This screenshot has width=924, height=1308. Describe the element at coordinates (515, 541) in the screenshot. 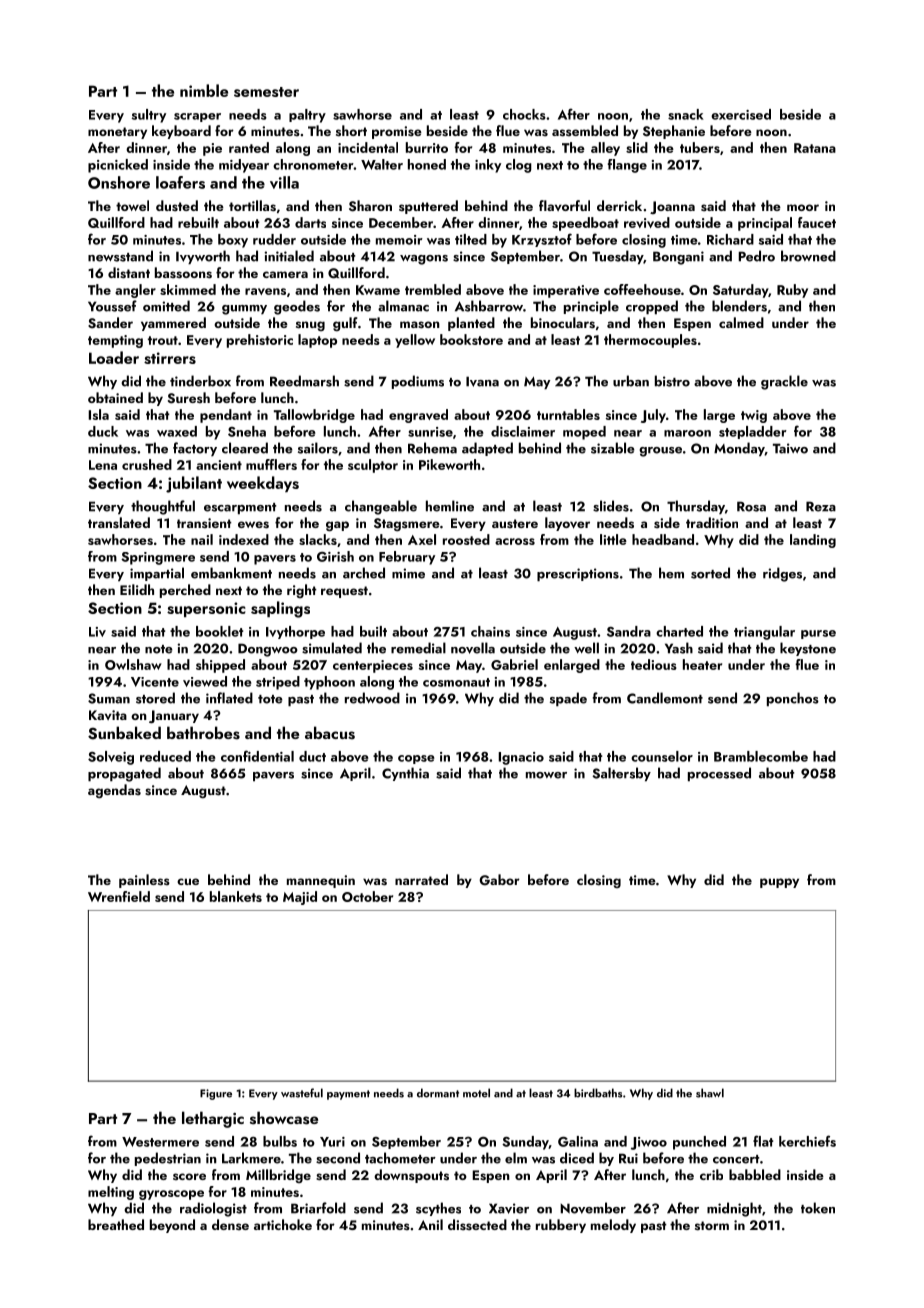

I see `across` at that location.
